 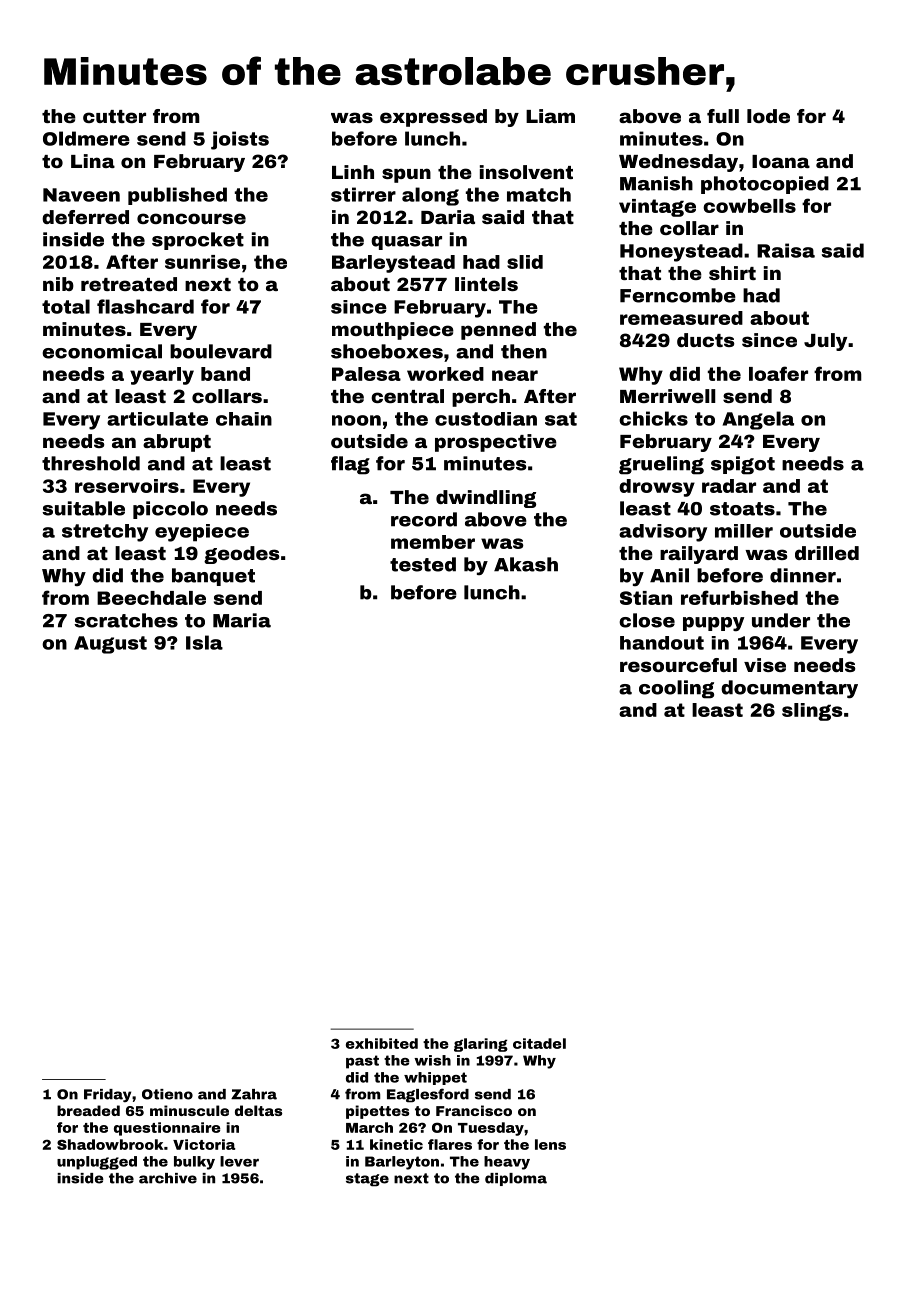 What do you see at coordinates (516, 1179) in the screenshot?
I see `diploma` at bounding box center [516, 1179].
